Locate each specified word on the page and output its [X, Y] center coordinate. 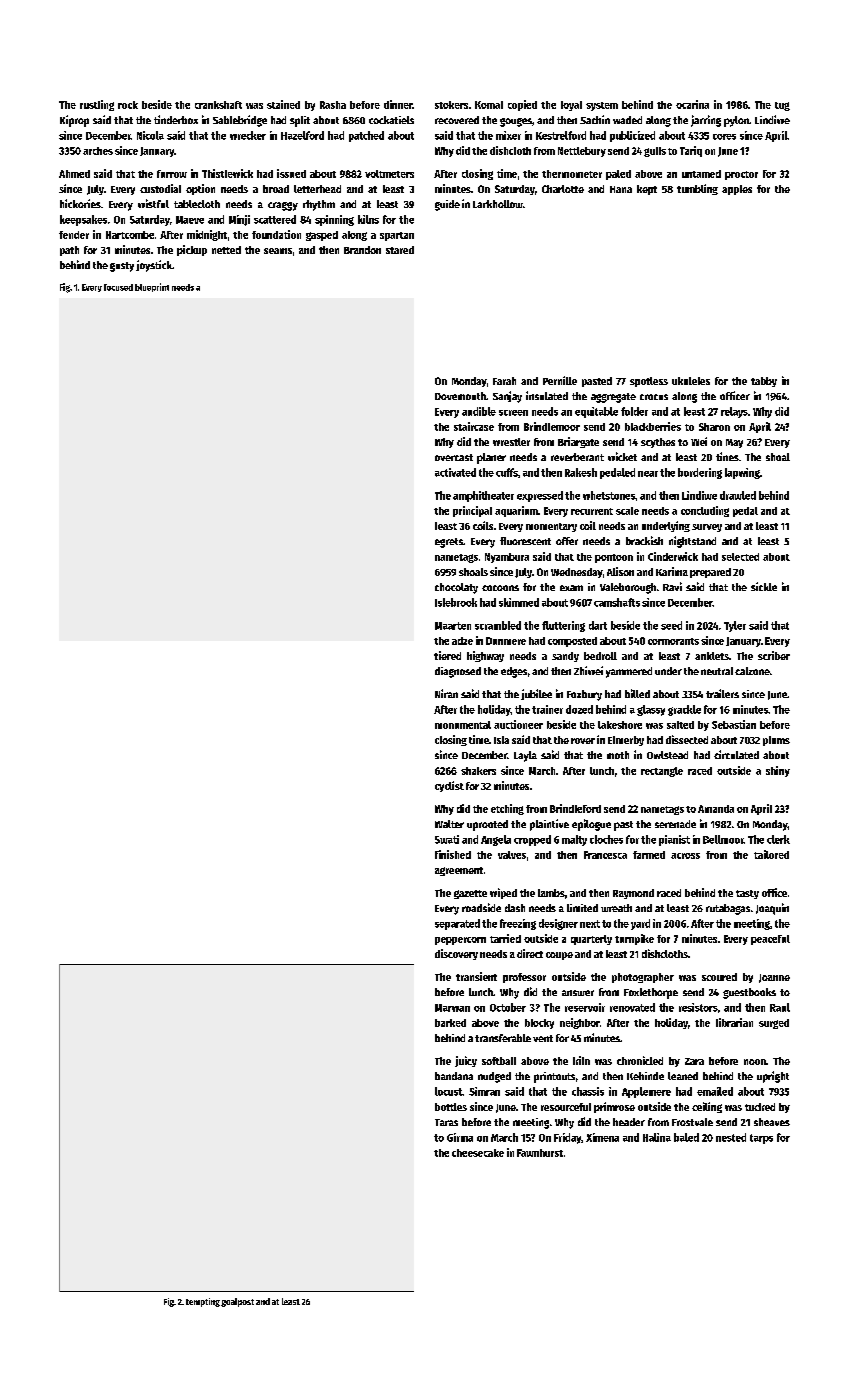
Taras [446, 1122]
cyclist [449, 786]
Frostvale [692, 1122]
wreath [616, 908]
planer [491, 458]
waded [627, 120]
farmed [649, 855]
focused [118, 287]
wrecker [248, 135]
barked [450, 1023]
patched [366, 136]
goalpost [237, 1302]
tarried [505, 938]
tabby [764, 382]
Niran [446, 693]
